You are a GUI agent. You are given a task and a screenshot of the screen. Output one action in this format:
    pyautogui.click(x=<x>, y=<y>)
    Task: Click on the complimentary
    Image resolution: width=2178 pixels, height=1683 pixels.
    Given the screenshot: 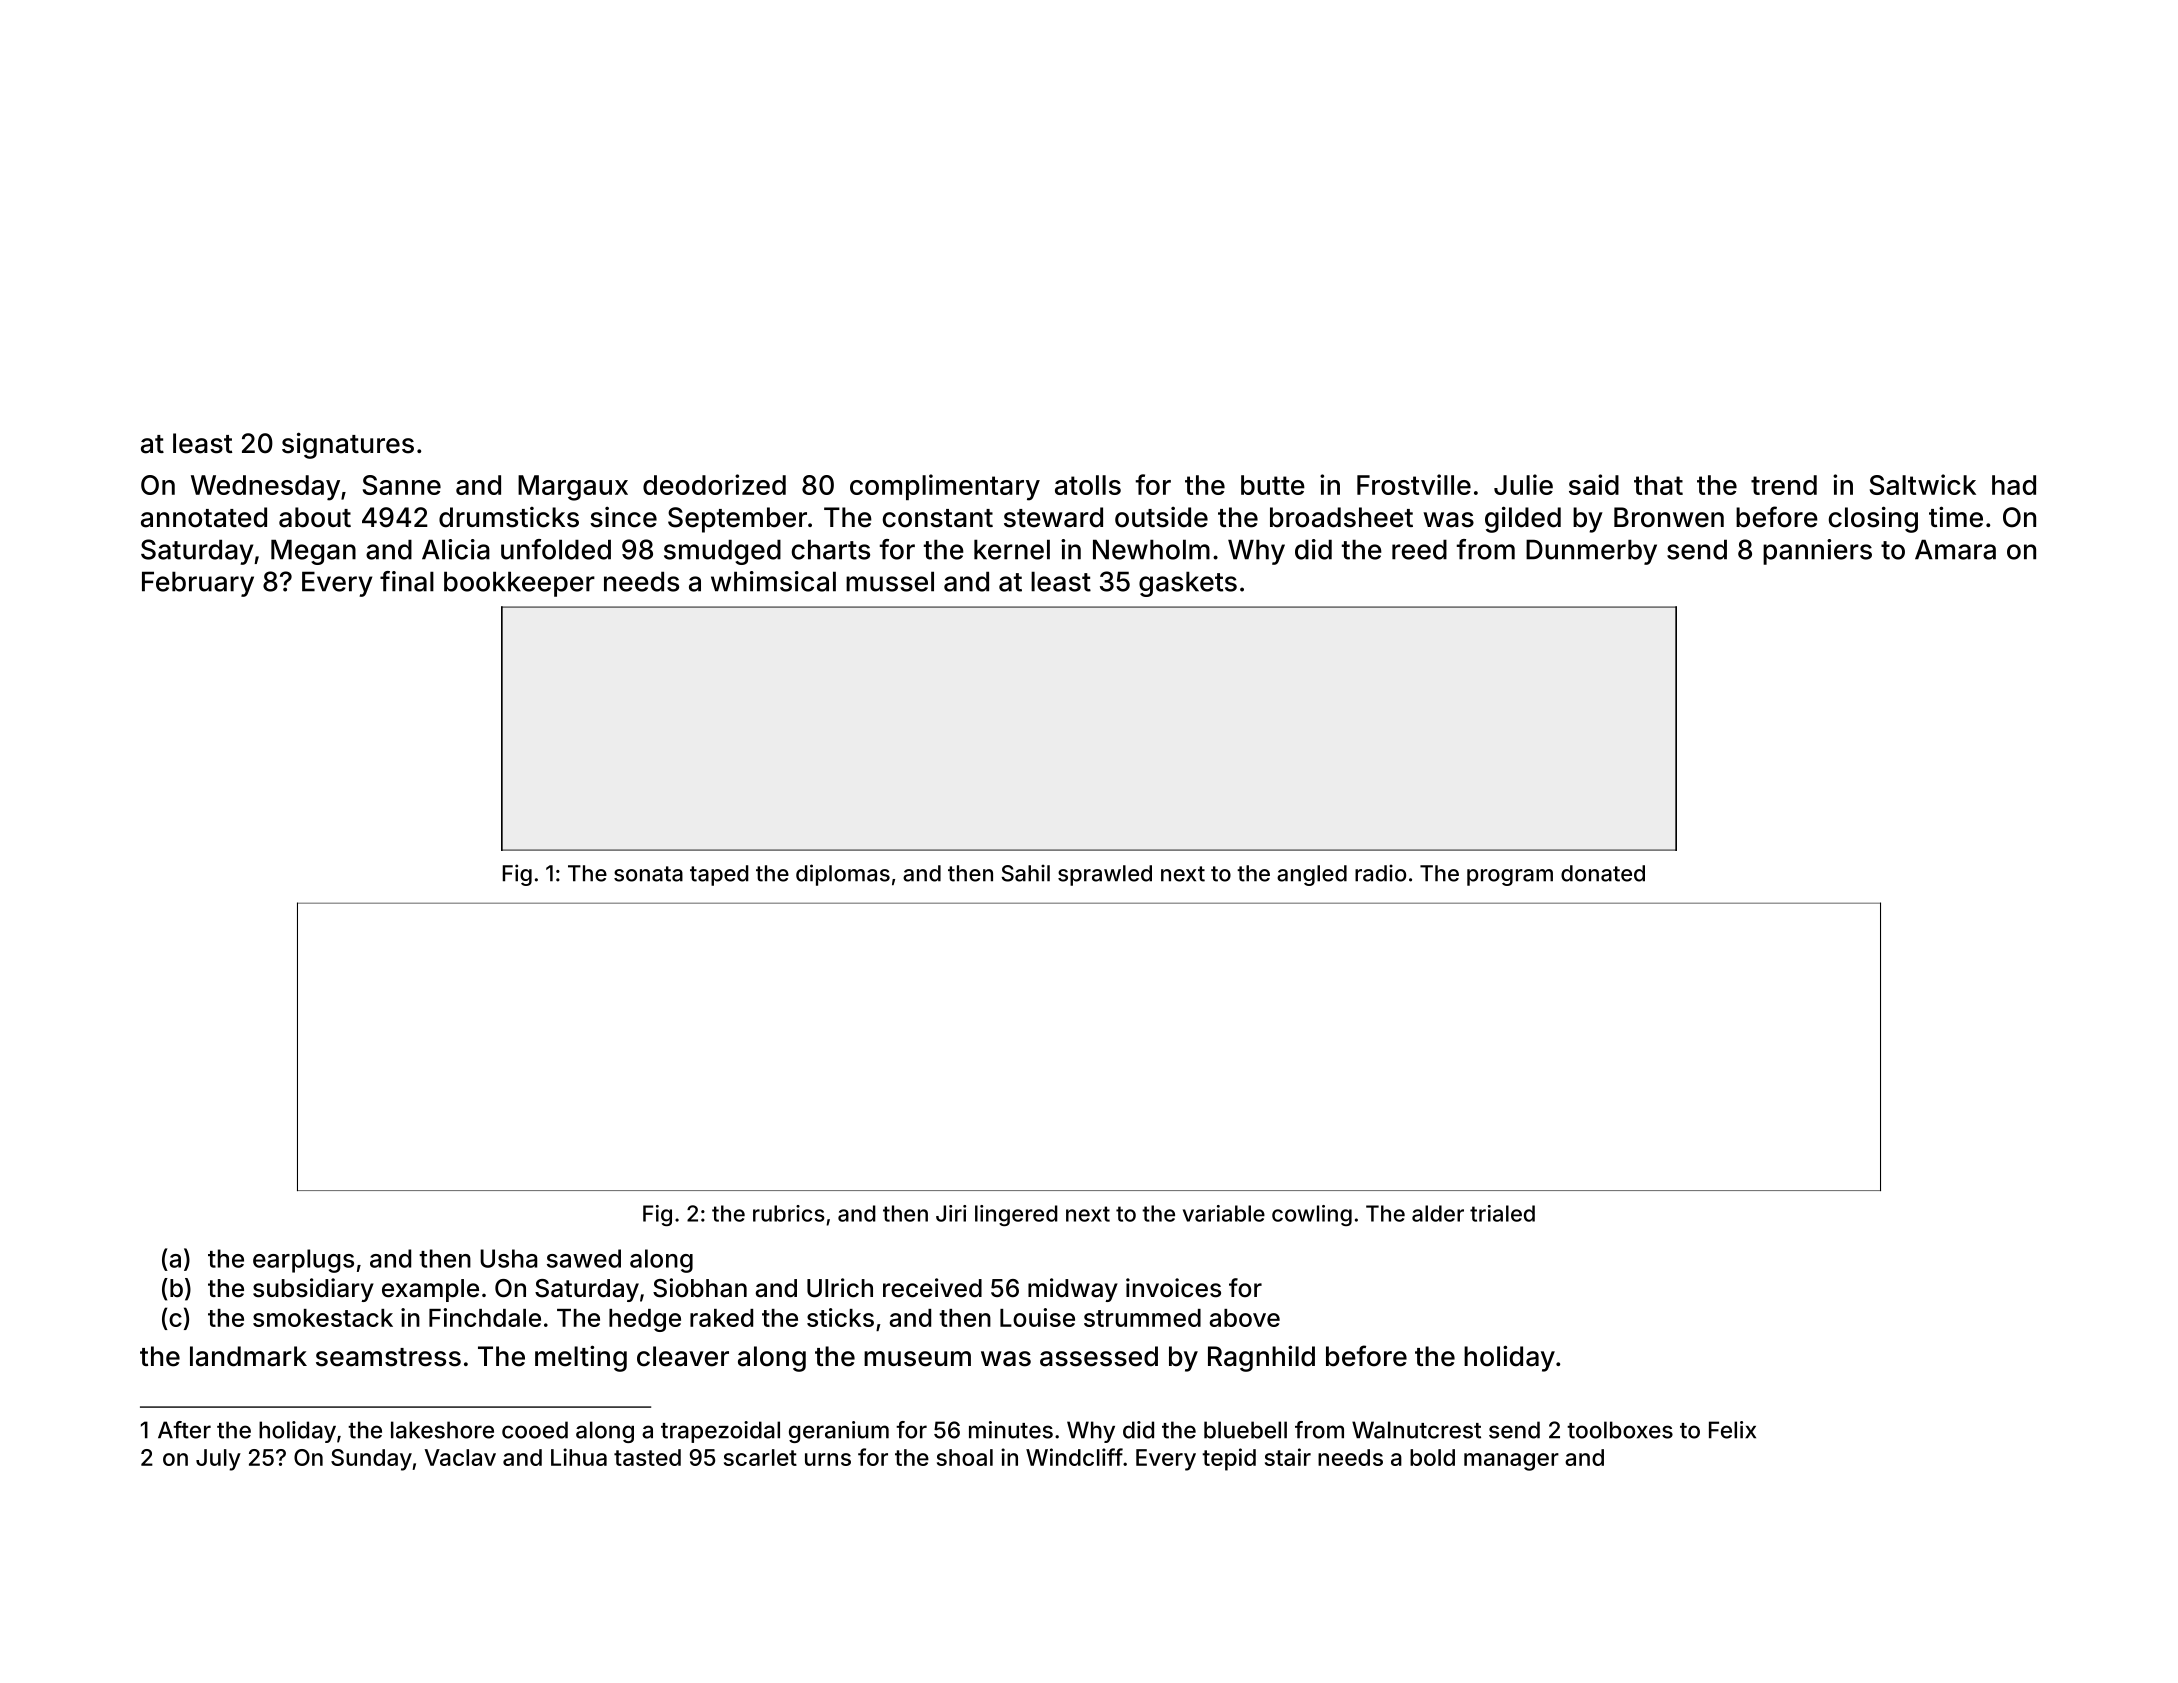 What is the action you would take?
    pyautogui.click(x=945, y=487)
